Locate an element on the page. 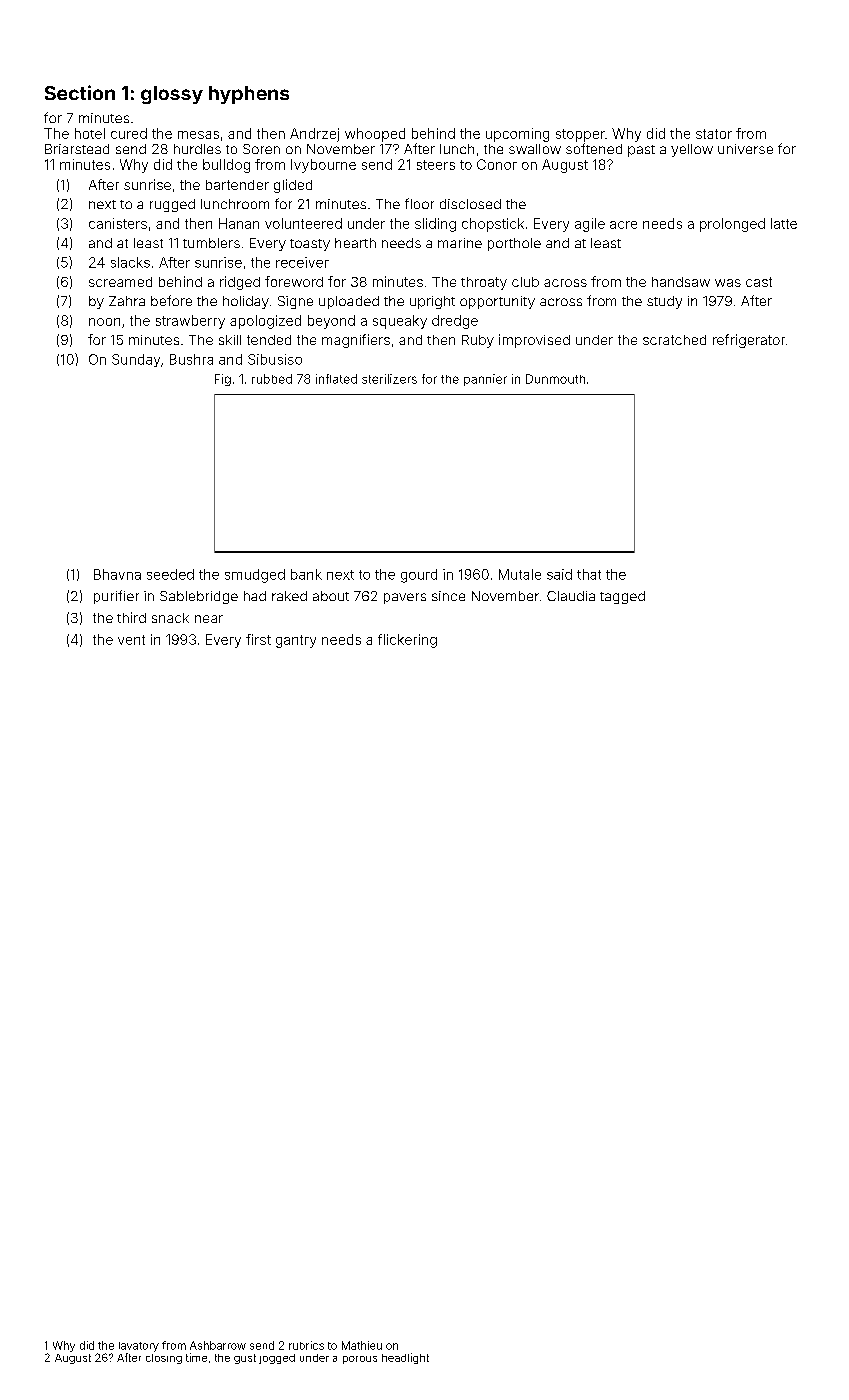  refrigerator is located at coordinates (749, 341).
